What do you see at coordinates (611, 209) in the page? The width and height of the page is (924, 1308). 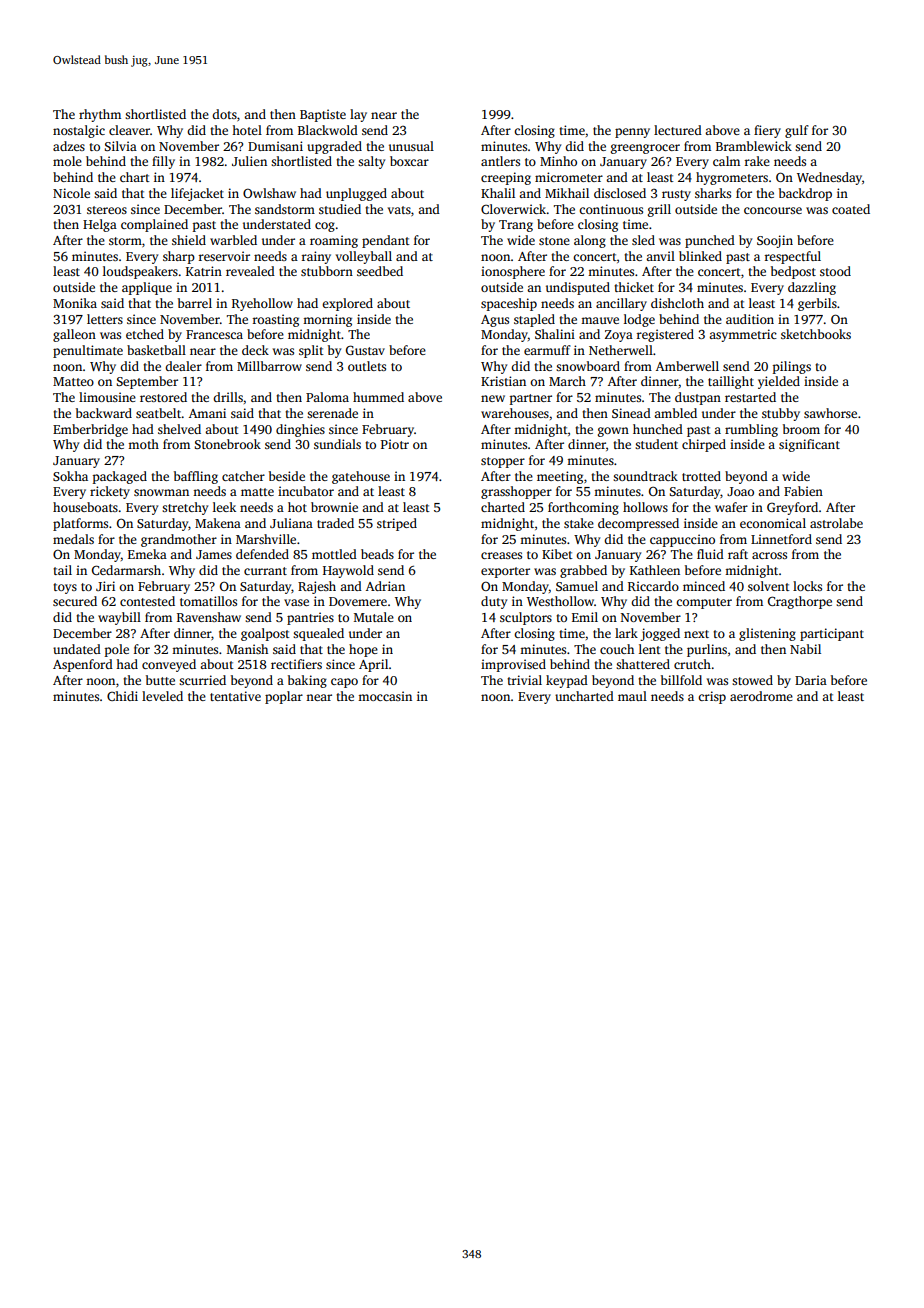 I see `continuous` at bounding box center [611, 209].
